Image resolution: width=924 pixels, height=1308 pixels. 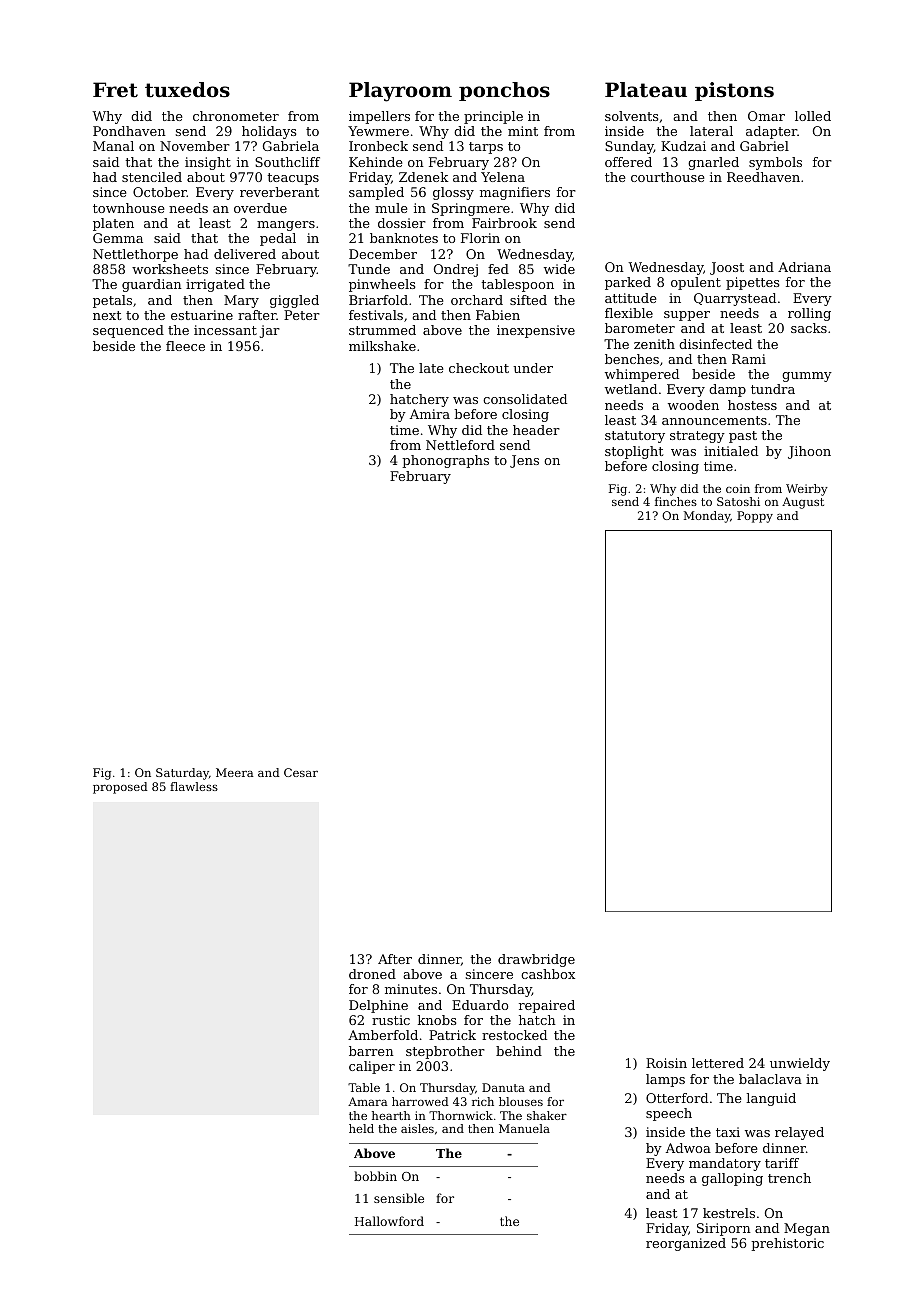 What do you see at coordinates (755, 517) in the screenshot?
I see `Poppy` at bounding box center [755, 517].
